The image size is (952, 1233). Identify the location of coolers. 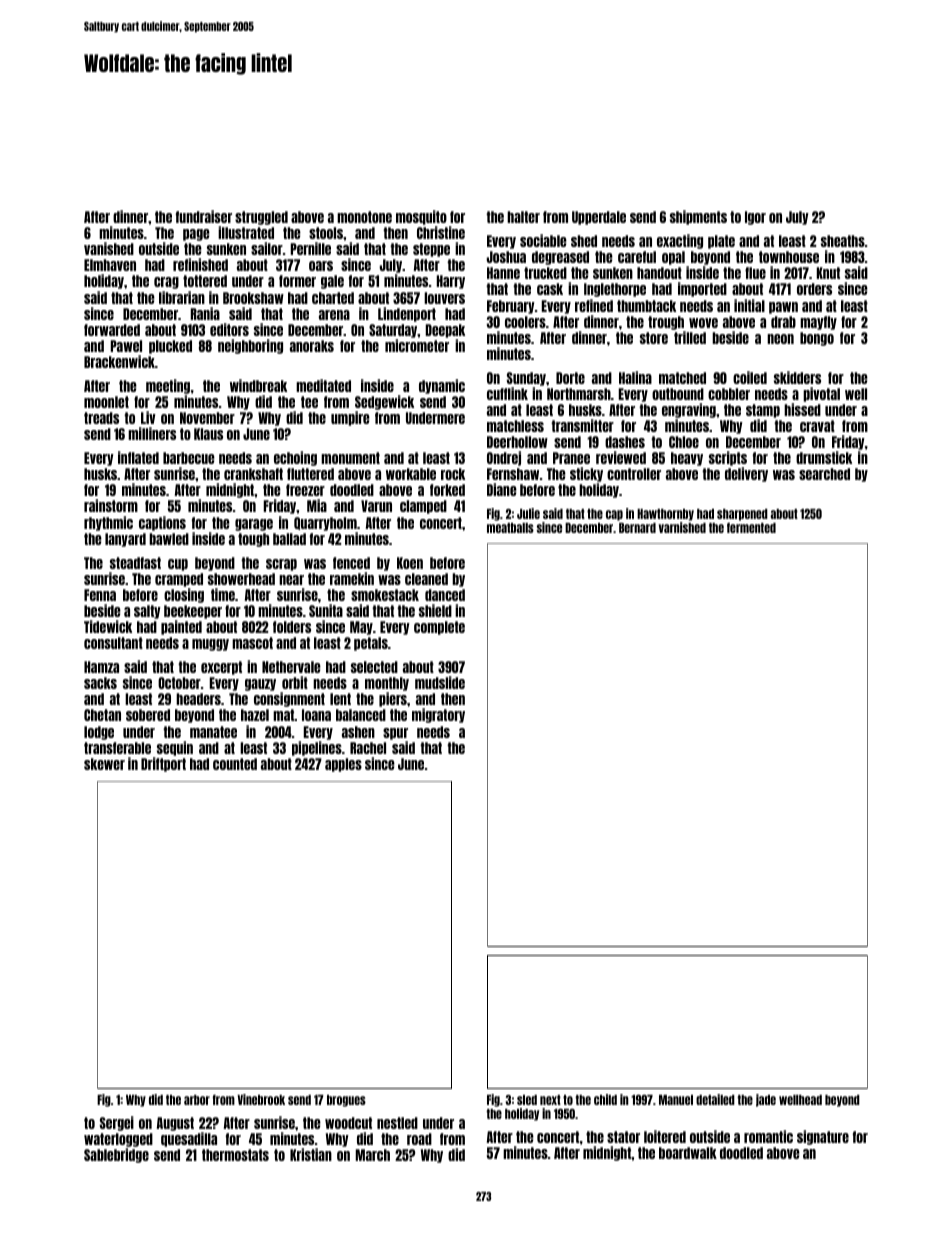
(525, 322).
